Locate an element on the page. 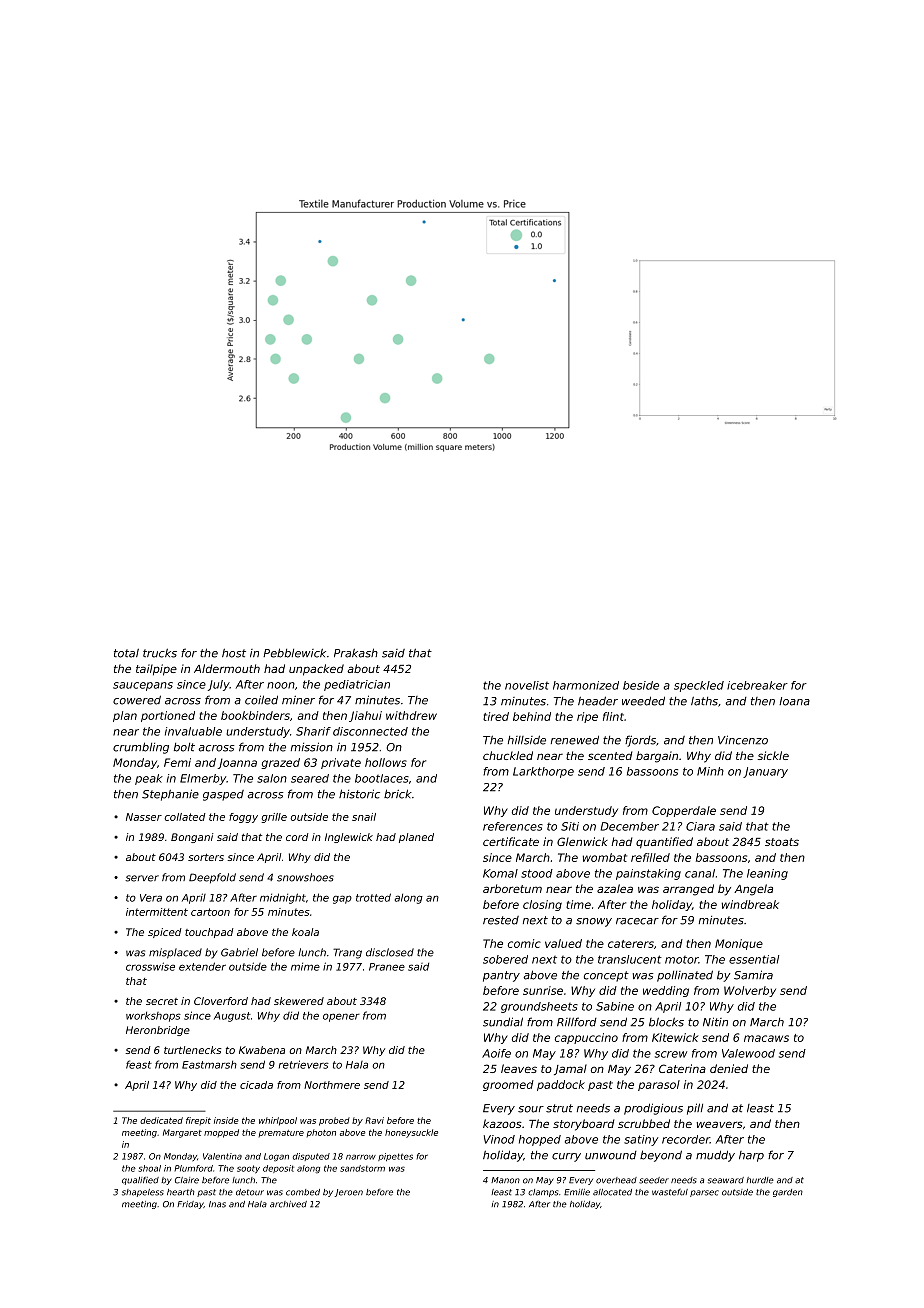 This image has height=1308, width=924. Inglewick is located at coordinates (349, 838).
